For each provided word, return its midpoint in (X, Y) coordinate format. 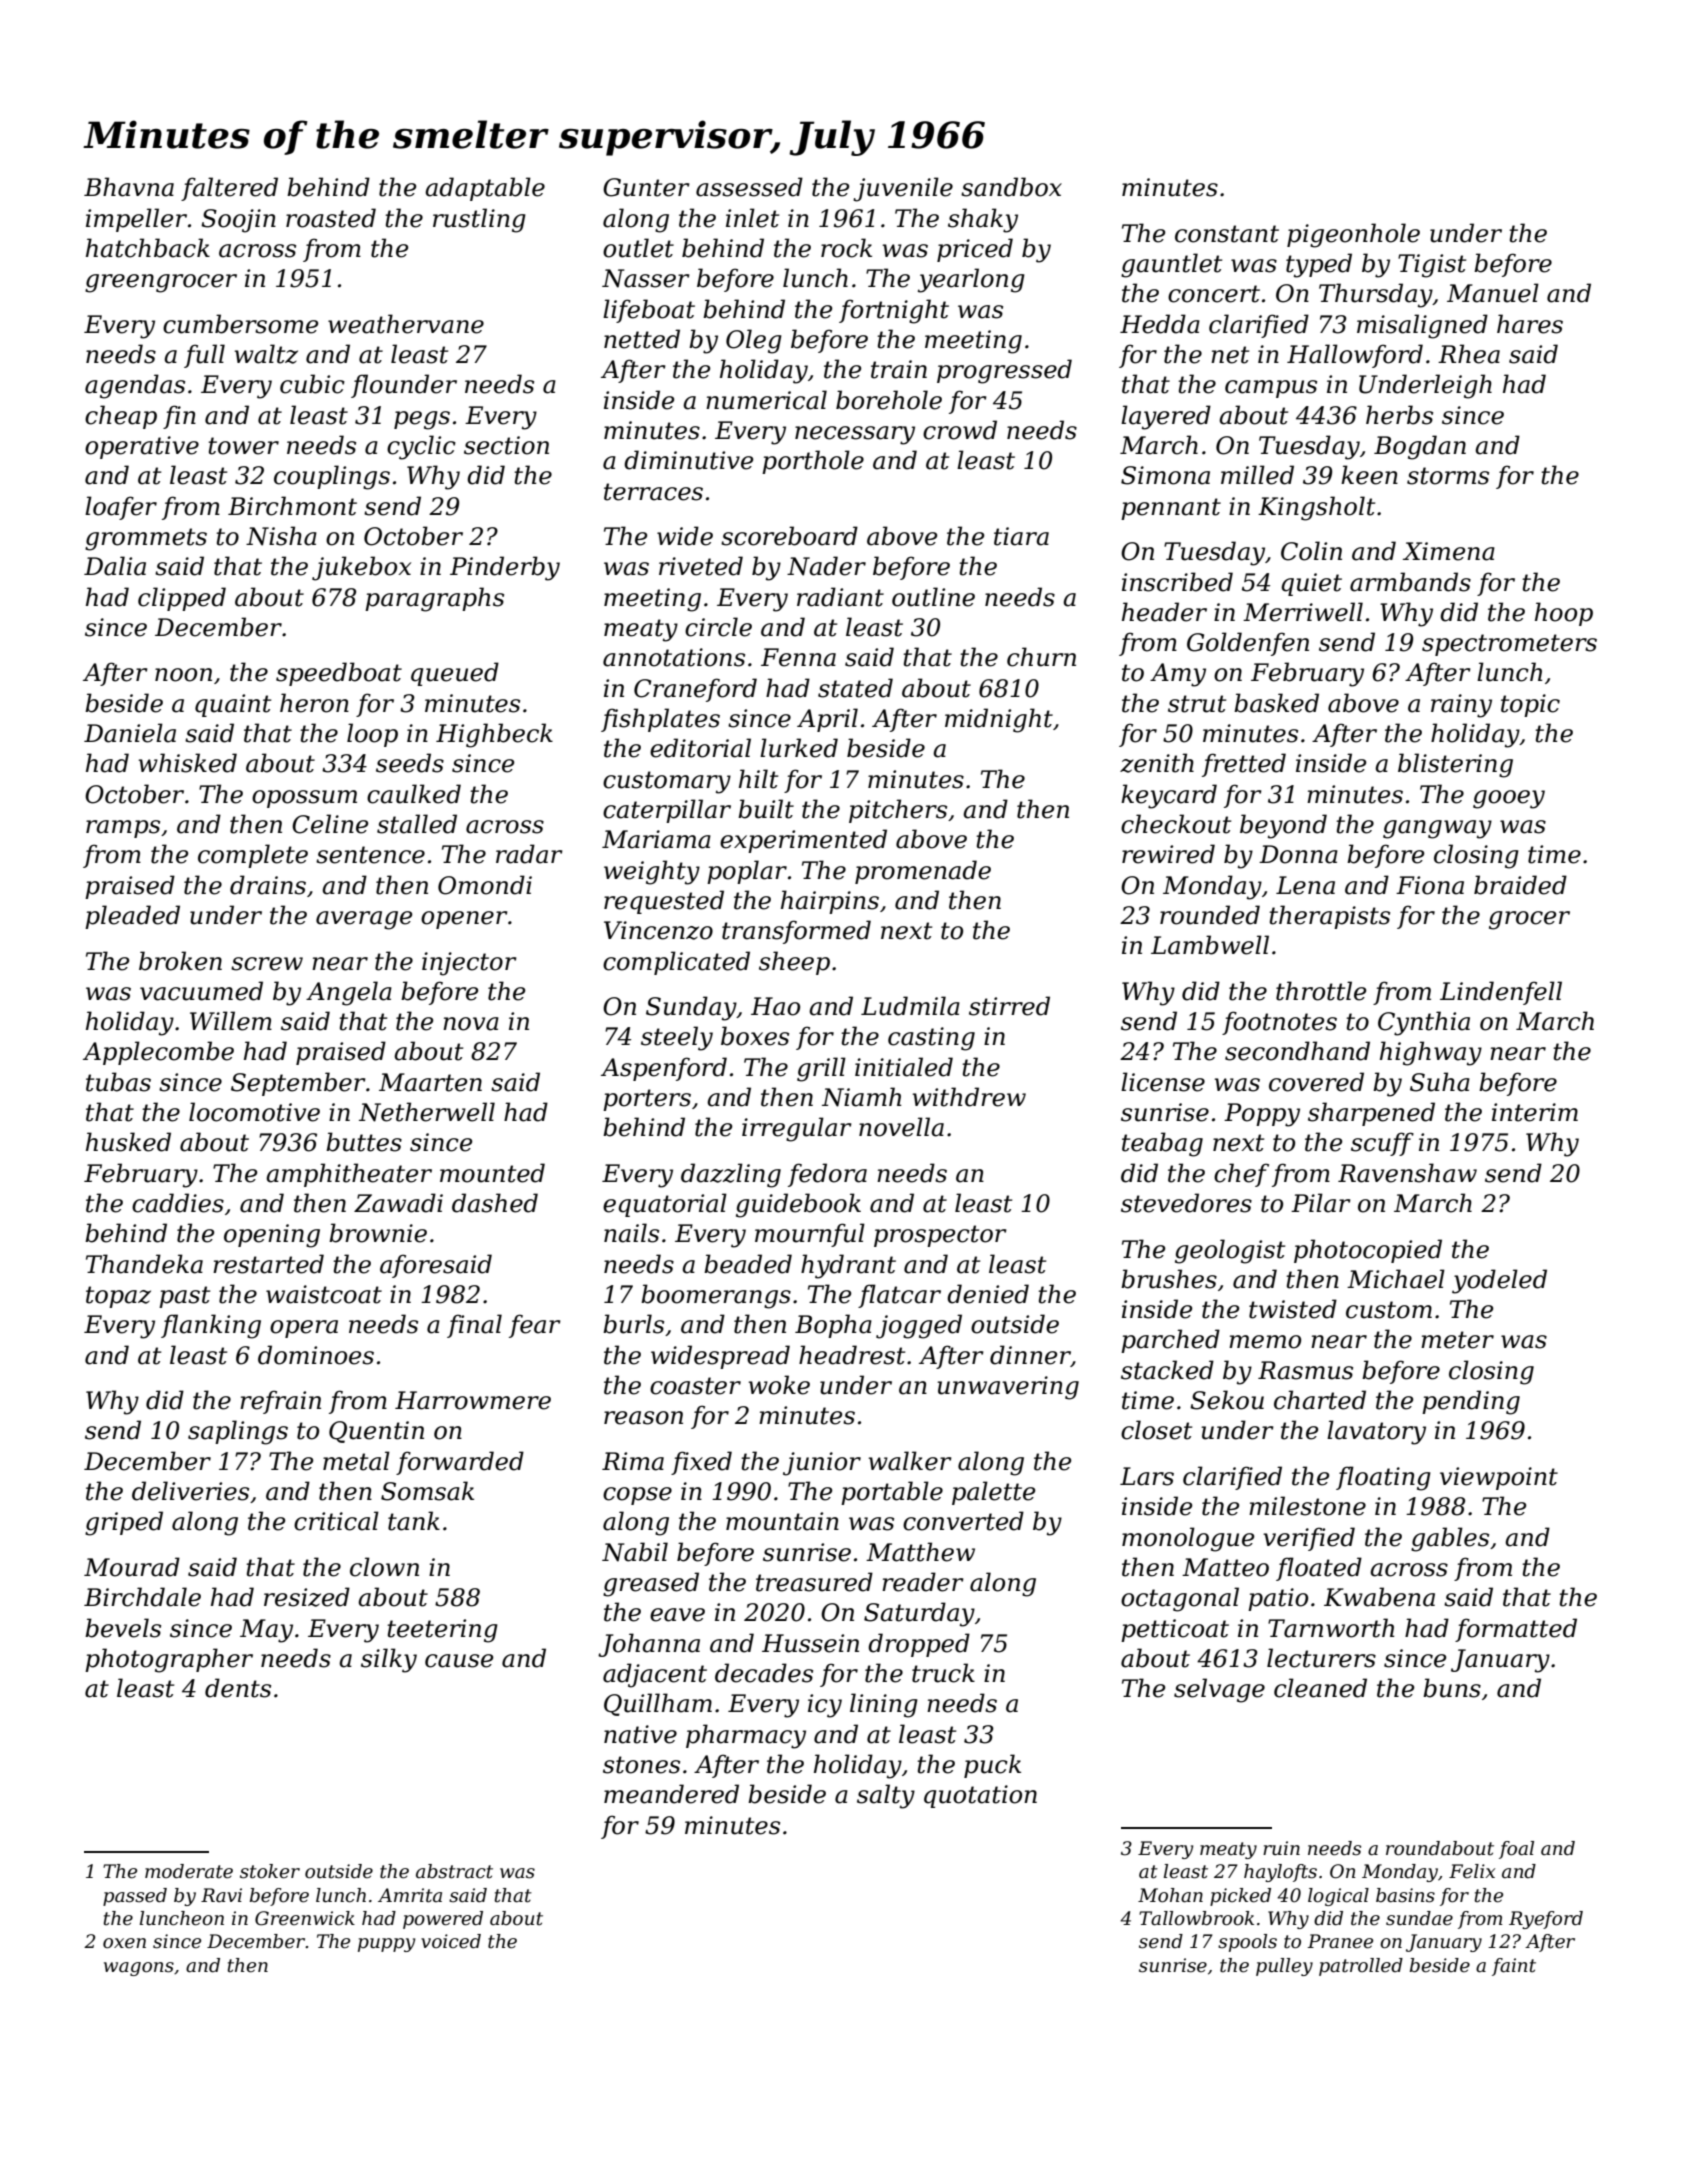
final (474, 1326)
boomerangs (716, 1296)
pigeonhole (1353, 235)
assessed (749, 187)
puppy (386, 1945)
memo (1265, 1342)
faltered (229, 189)
